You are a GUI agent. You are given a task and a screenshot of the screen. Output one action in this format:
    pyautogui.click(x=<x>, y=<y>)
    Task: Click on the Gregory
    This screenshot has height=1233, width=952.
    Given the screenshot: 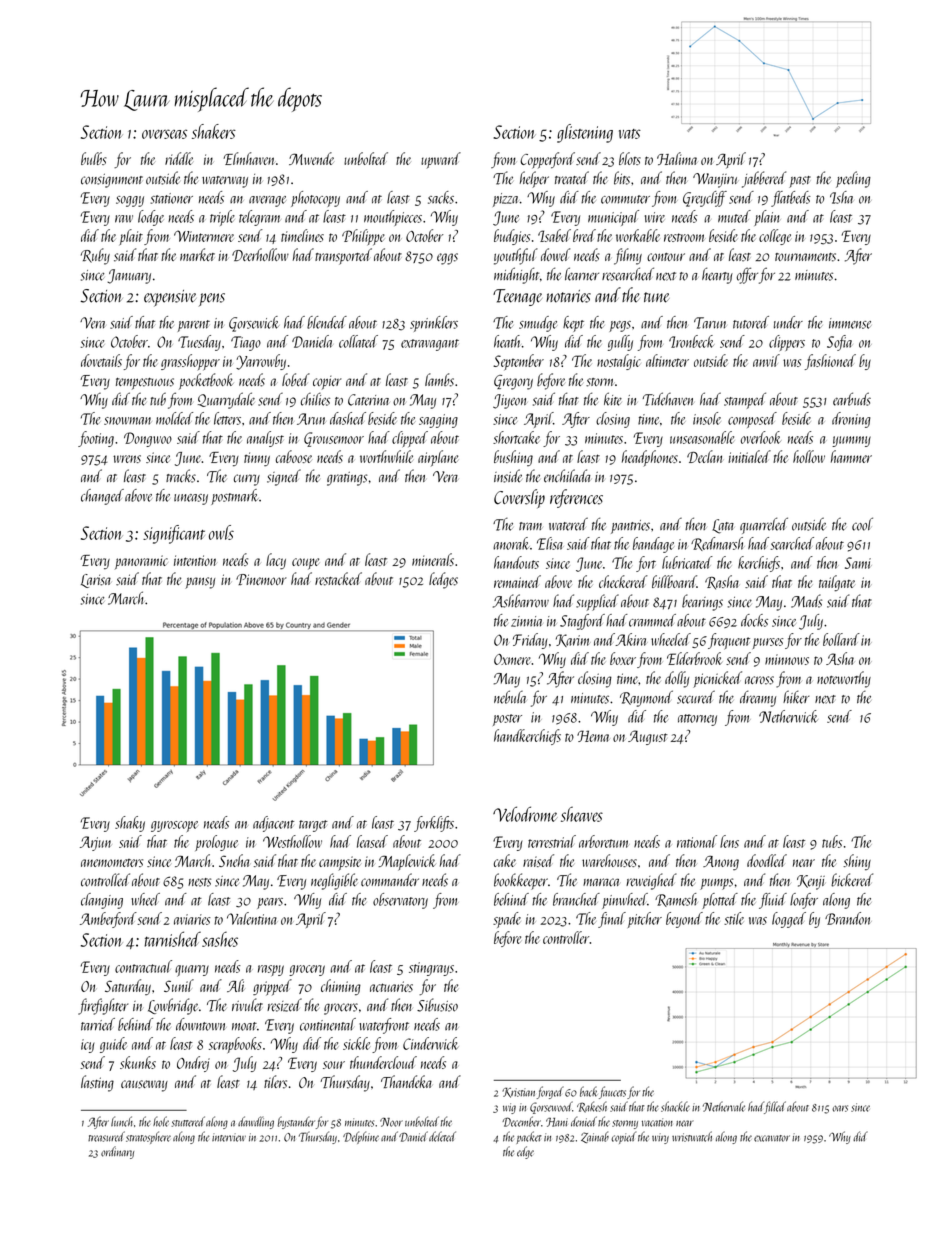 What is the action you would take?
    pyautogui.click(x=513, y=382)
